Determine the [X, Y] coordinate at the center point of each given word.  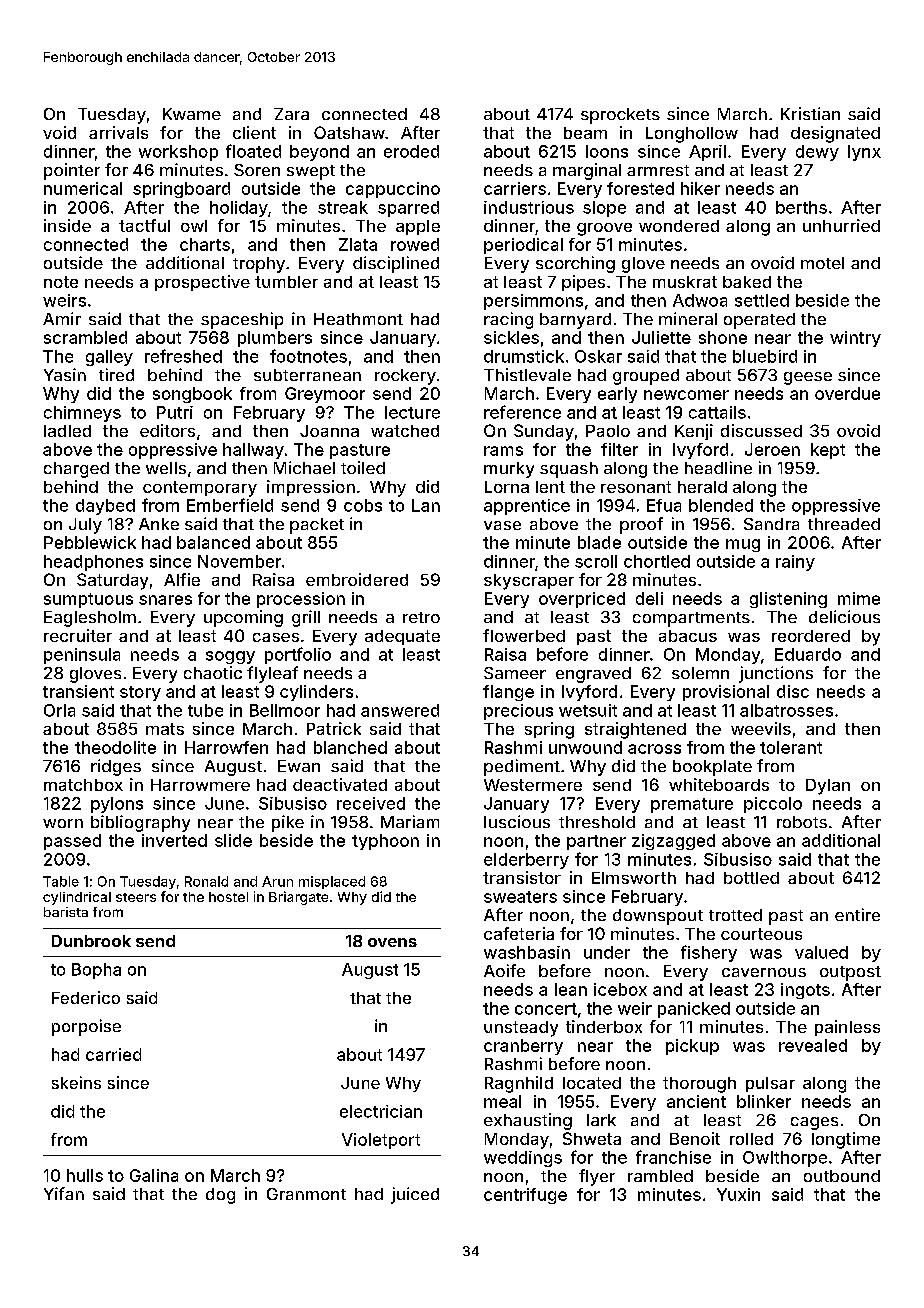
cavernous [764, 972]
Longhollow [692, 135]
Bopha [96, 971]
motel [822, 263]
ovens [392, 942]
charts [205, 244]
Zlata [358, 244]
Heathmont [358, 319]
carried [113, 1054]
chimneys [82, 414]
